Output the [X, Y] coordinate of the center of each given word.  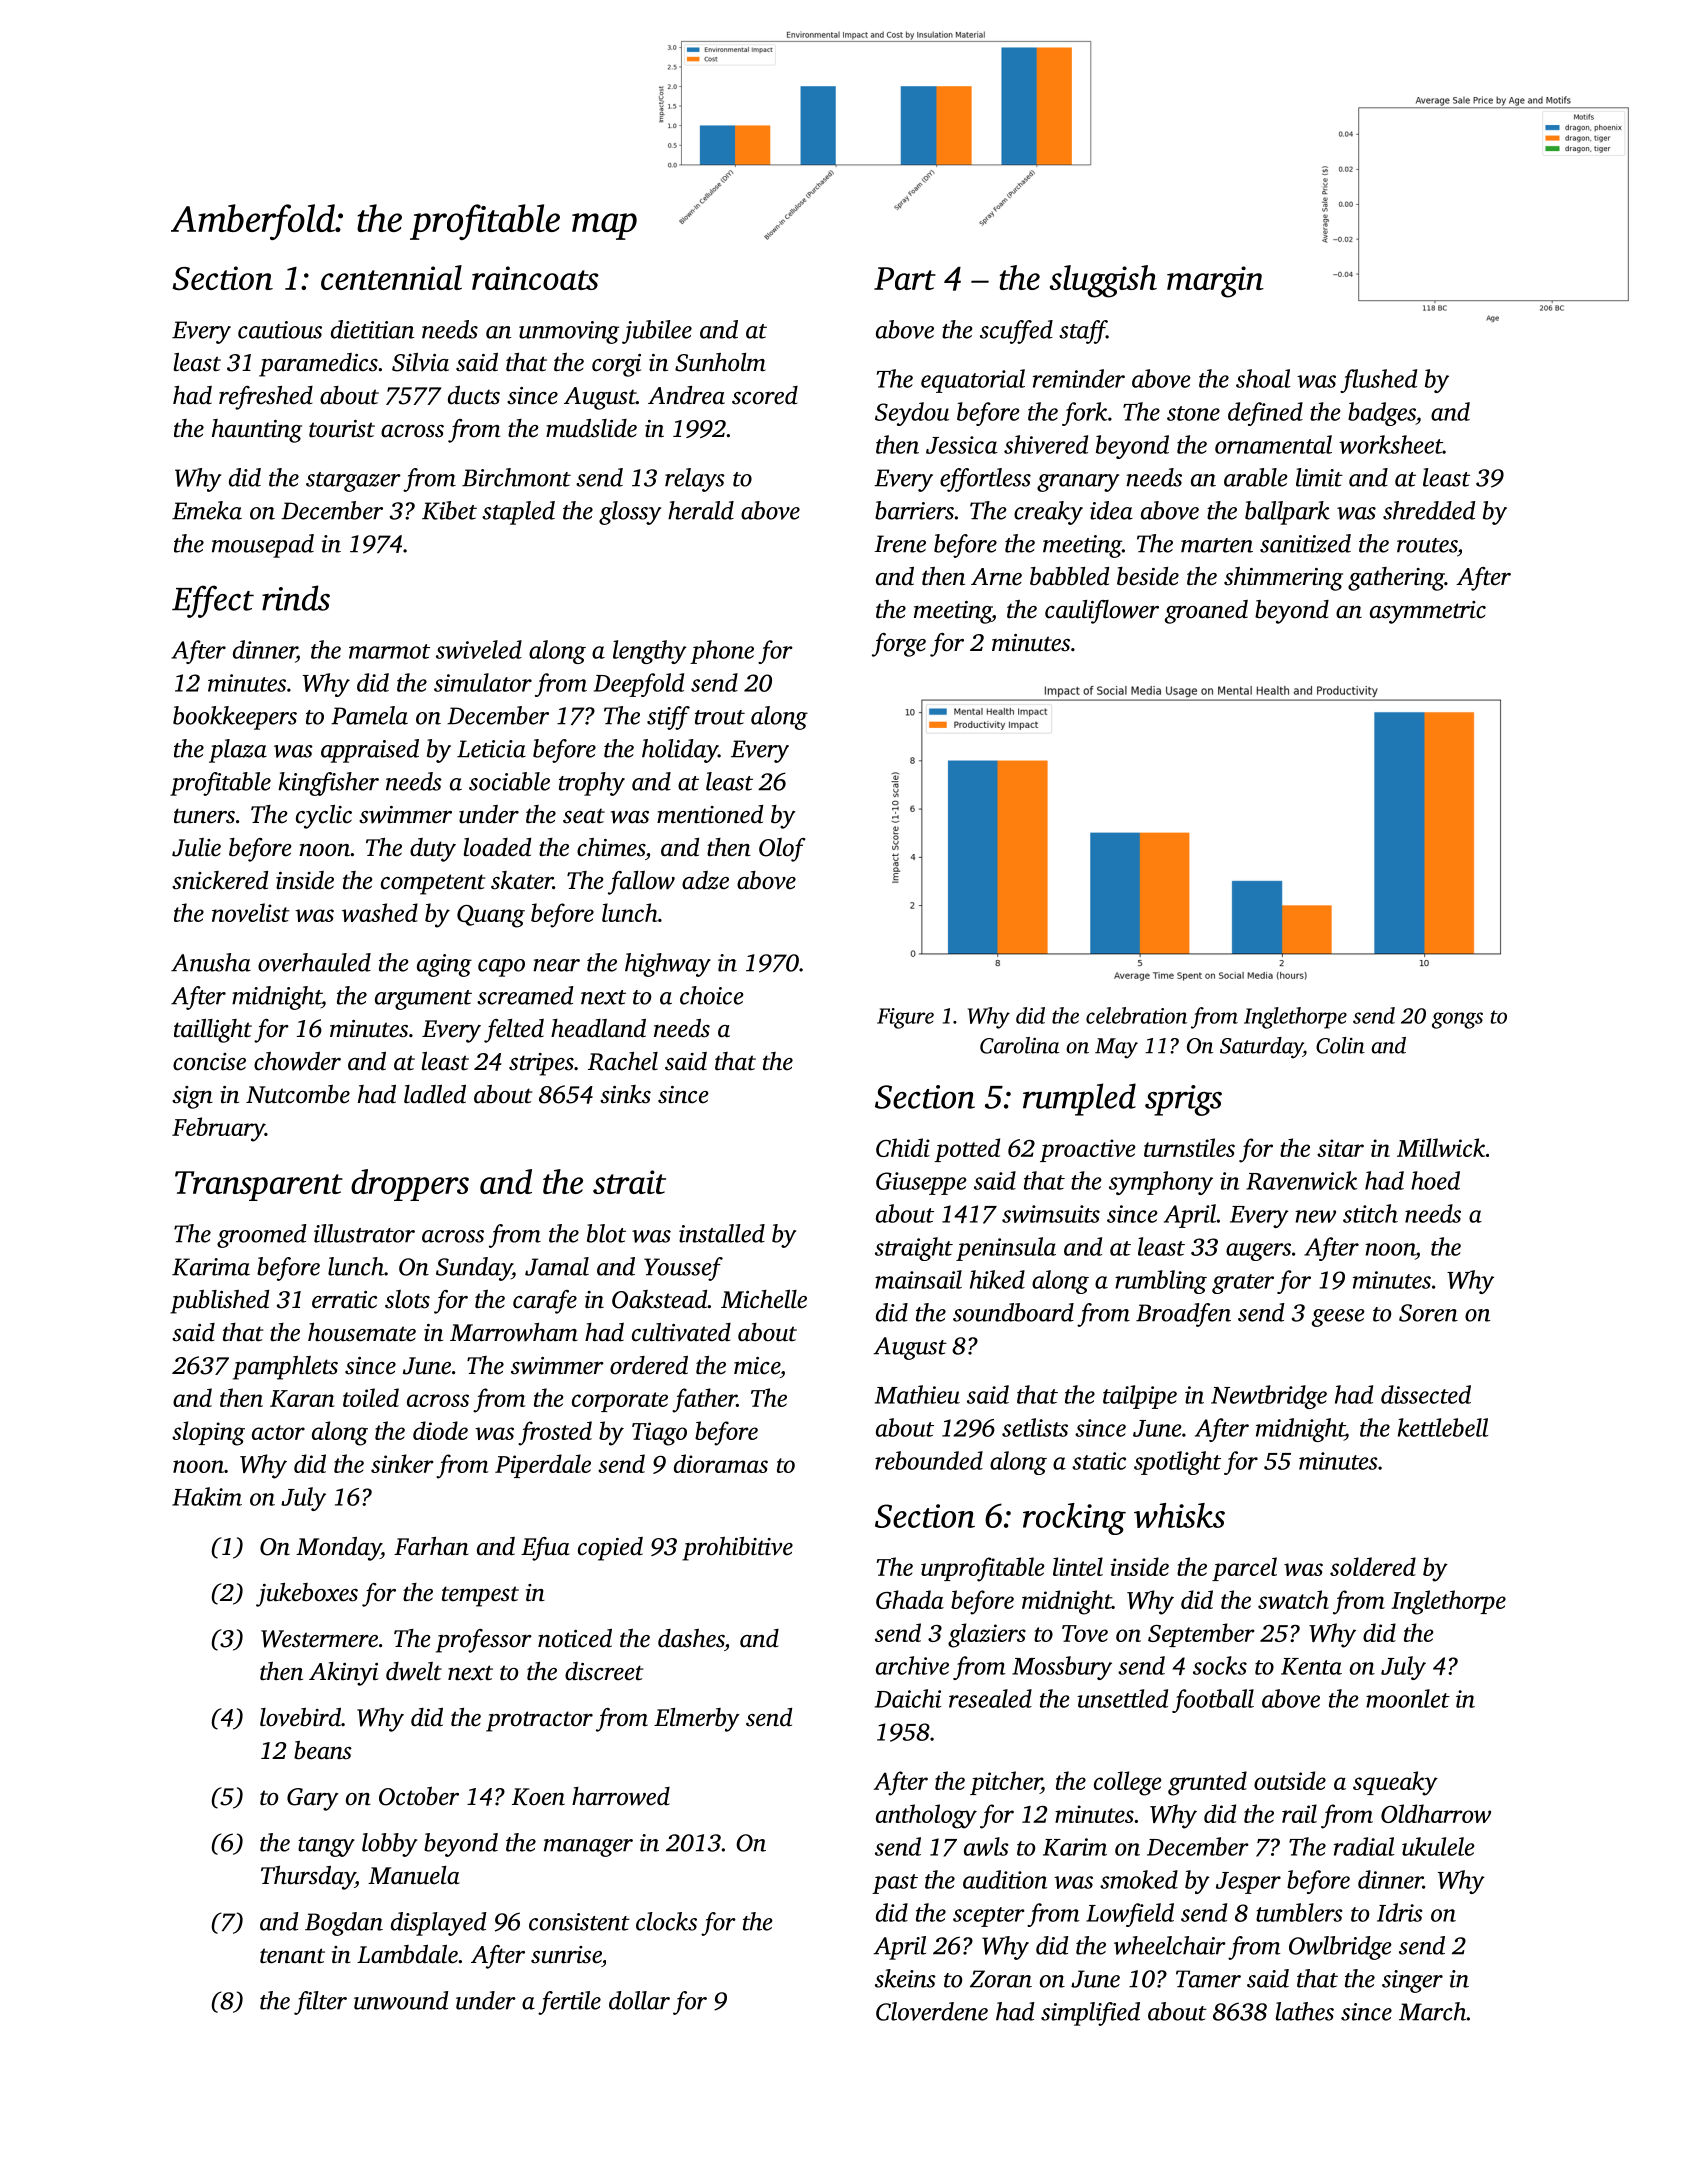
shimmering [1283, 579]
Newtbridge [1269, 1397]
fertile [569, 2003]
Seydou [912, 414]
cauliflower [1102, 612]
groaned [1206, 612]
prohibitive [737, 1549]
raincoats [535, 278]
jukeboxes [307, 1595]
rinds [296, 598]
